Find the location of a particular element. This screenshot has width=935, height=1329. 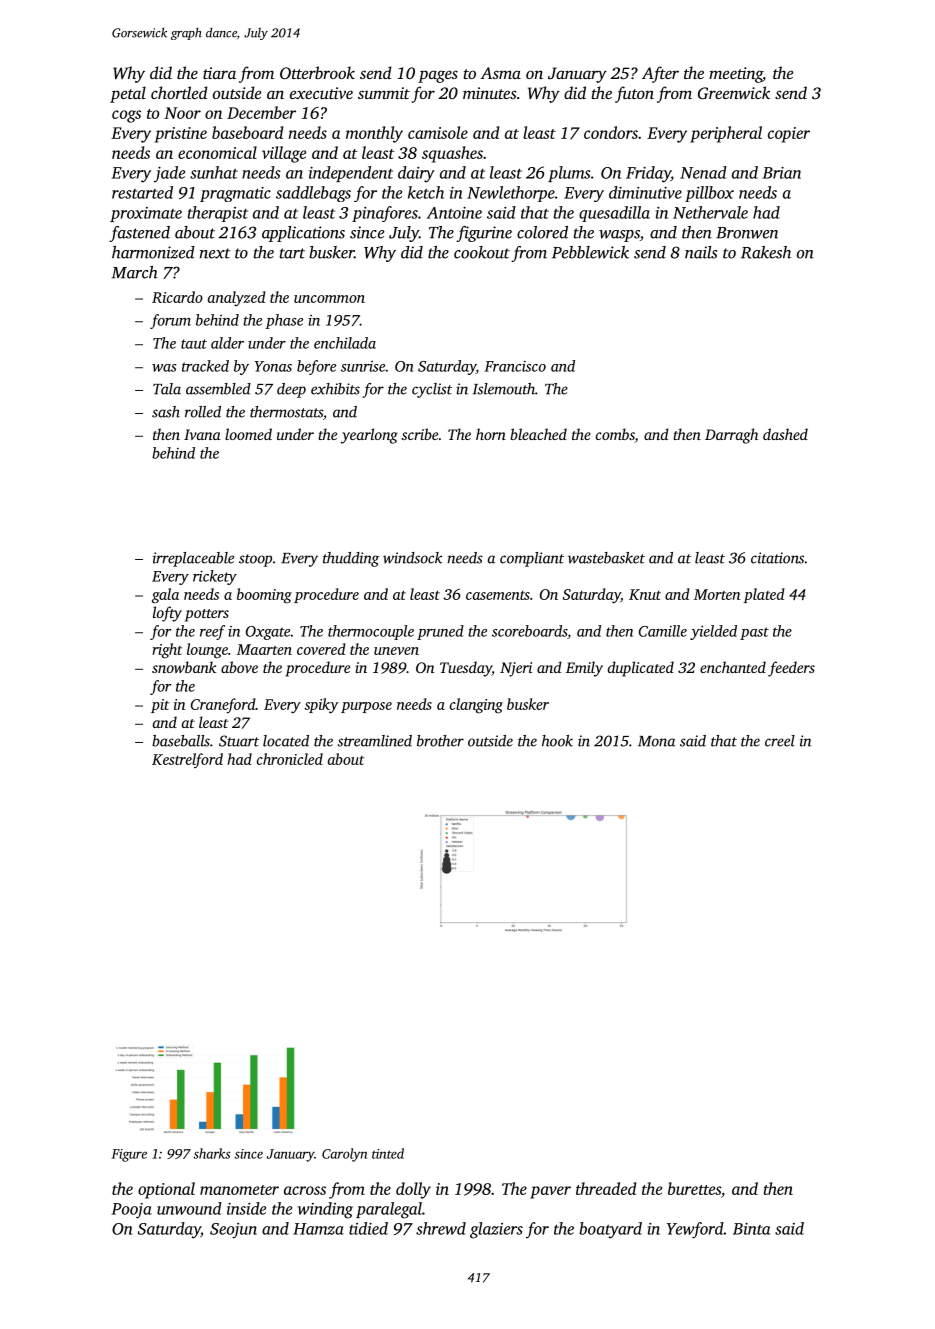

copier is located at coordinates (789, 135).
